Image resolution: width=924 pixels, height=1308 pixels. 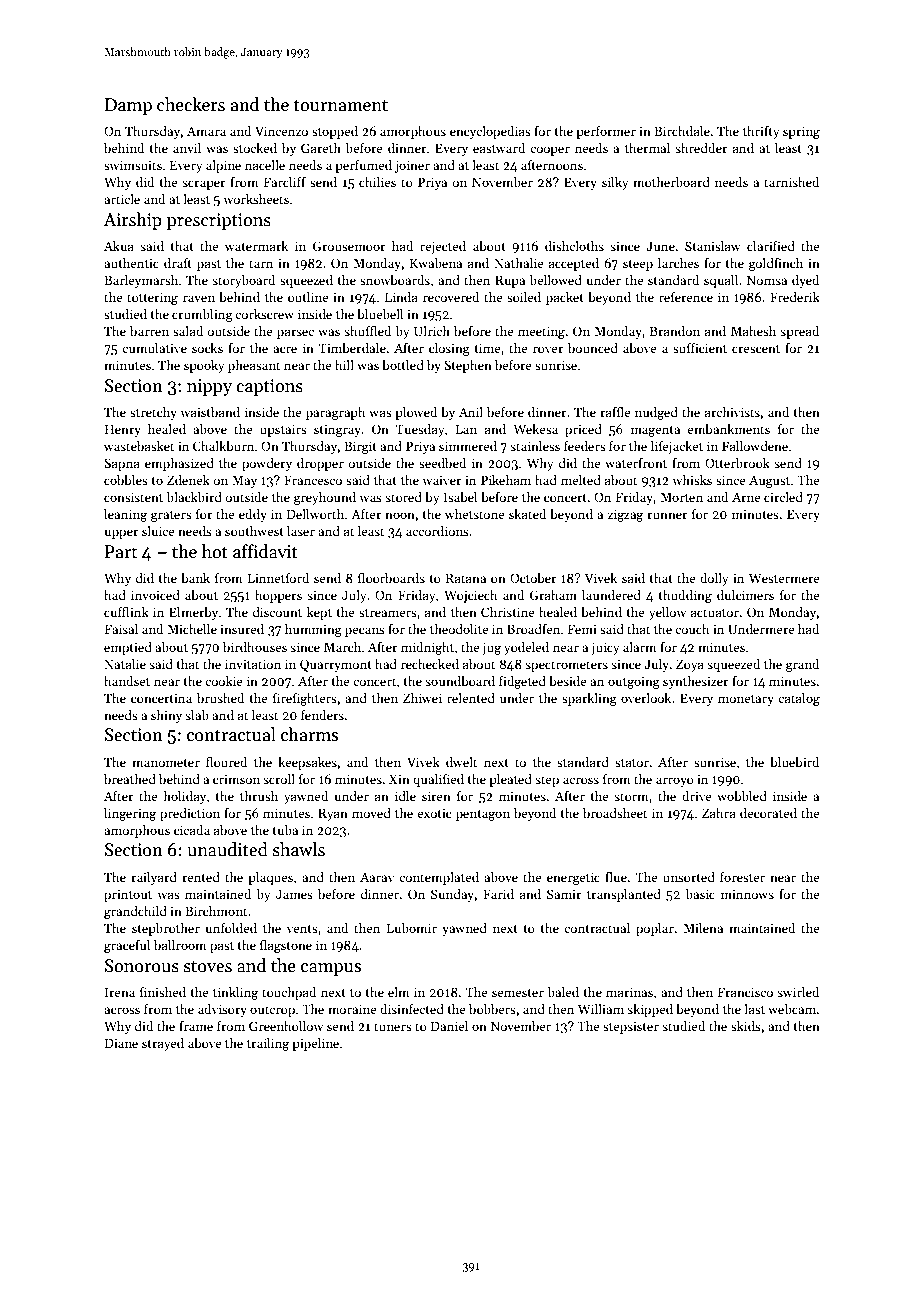 What do you see at coordinates (776, 264) in the page?
I see `goldfinch` at bounding box center [776, 264].
